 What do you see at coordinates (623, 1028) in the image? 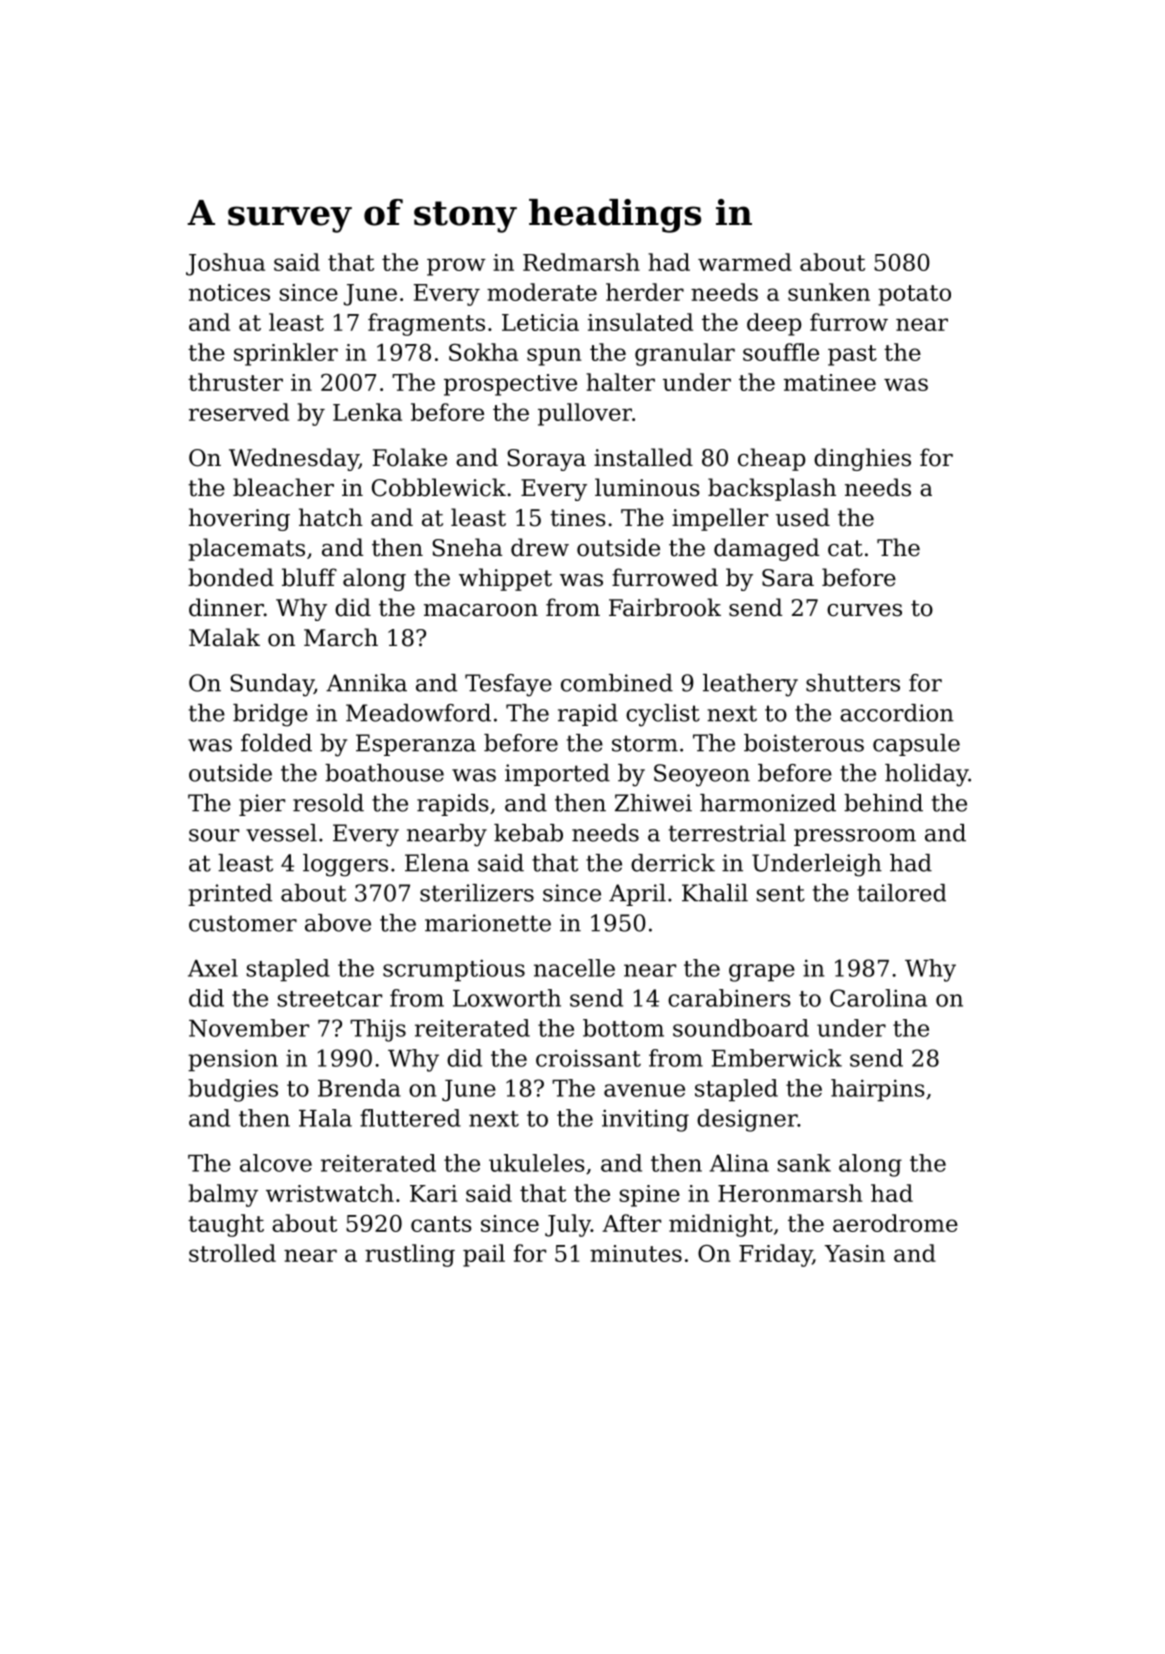
I see `bottom` at bounding box center [623, 1028].
